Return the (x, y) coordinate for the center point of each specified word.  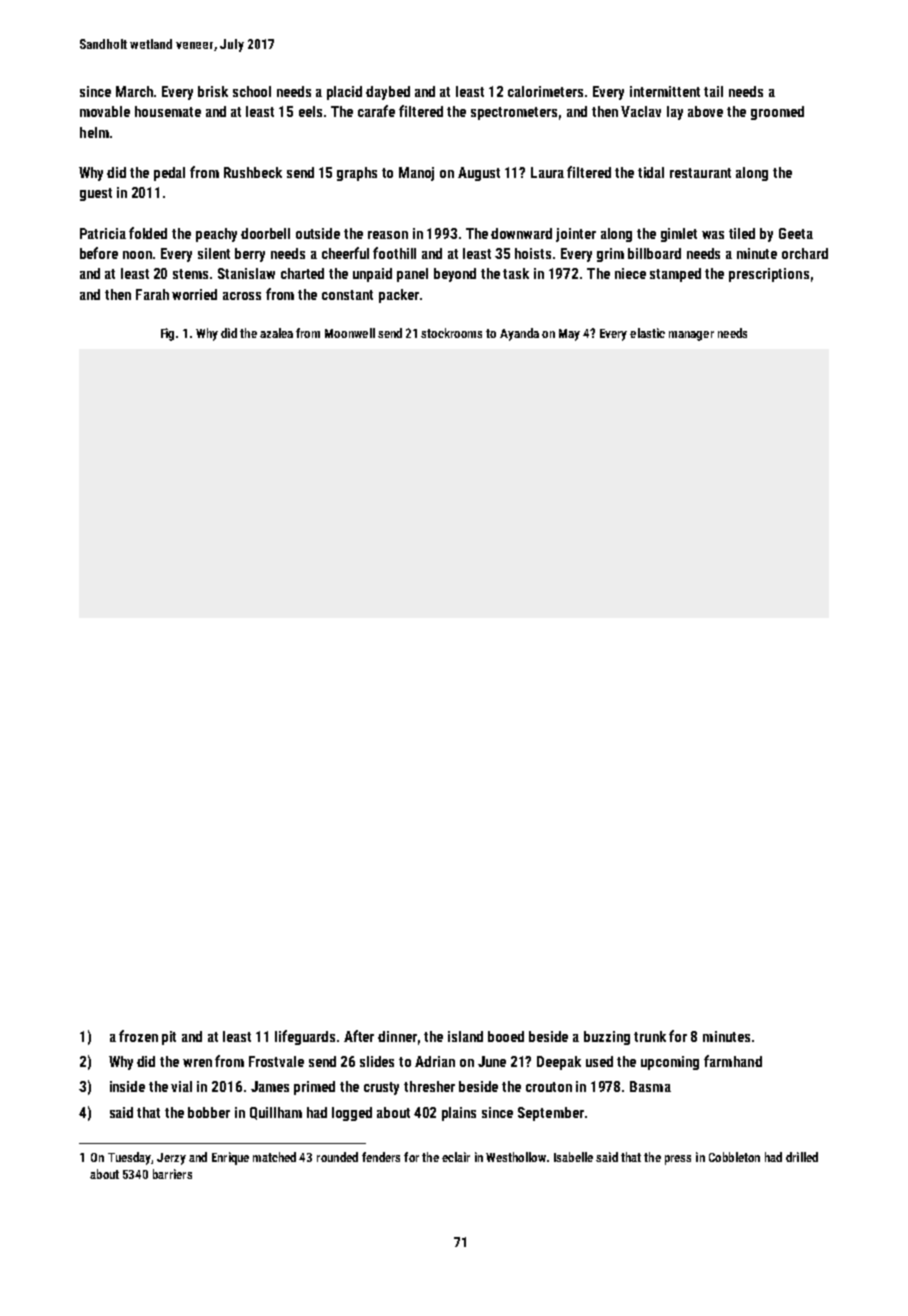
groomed (777, 113)
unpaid (372, 275)
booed (506, 1036)
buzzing (607, 1038)
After (359, 1036)
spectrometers (514, 113)
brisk (213, 91)
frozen (138, 1036)
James (270, 1086)
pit (169, 1038)
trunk (650, 1036)
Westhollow (516, 1157)
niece (630, 273)
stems (190, 274)
